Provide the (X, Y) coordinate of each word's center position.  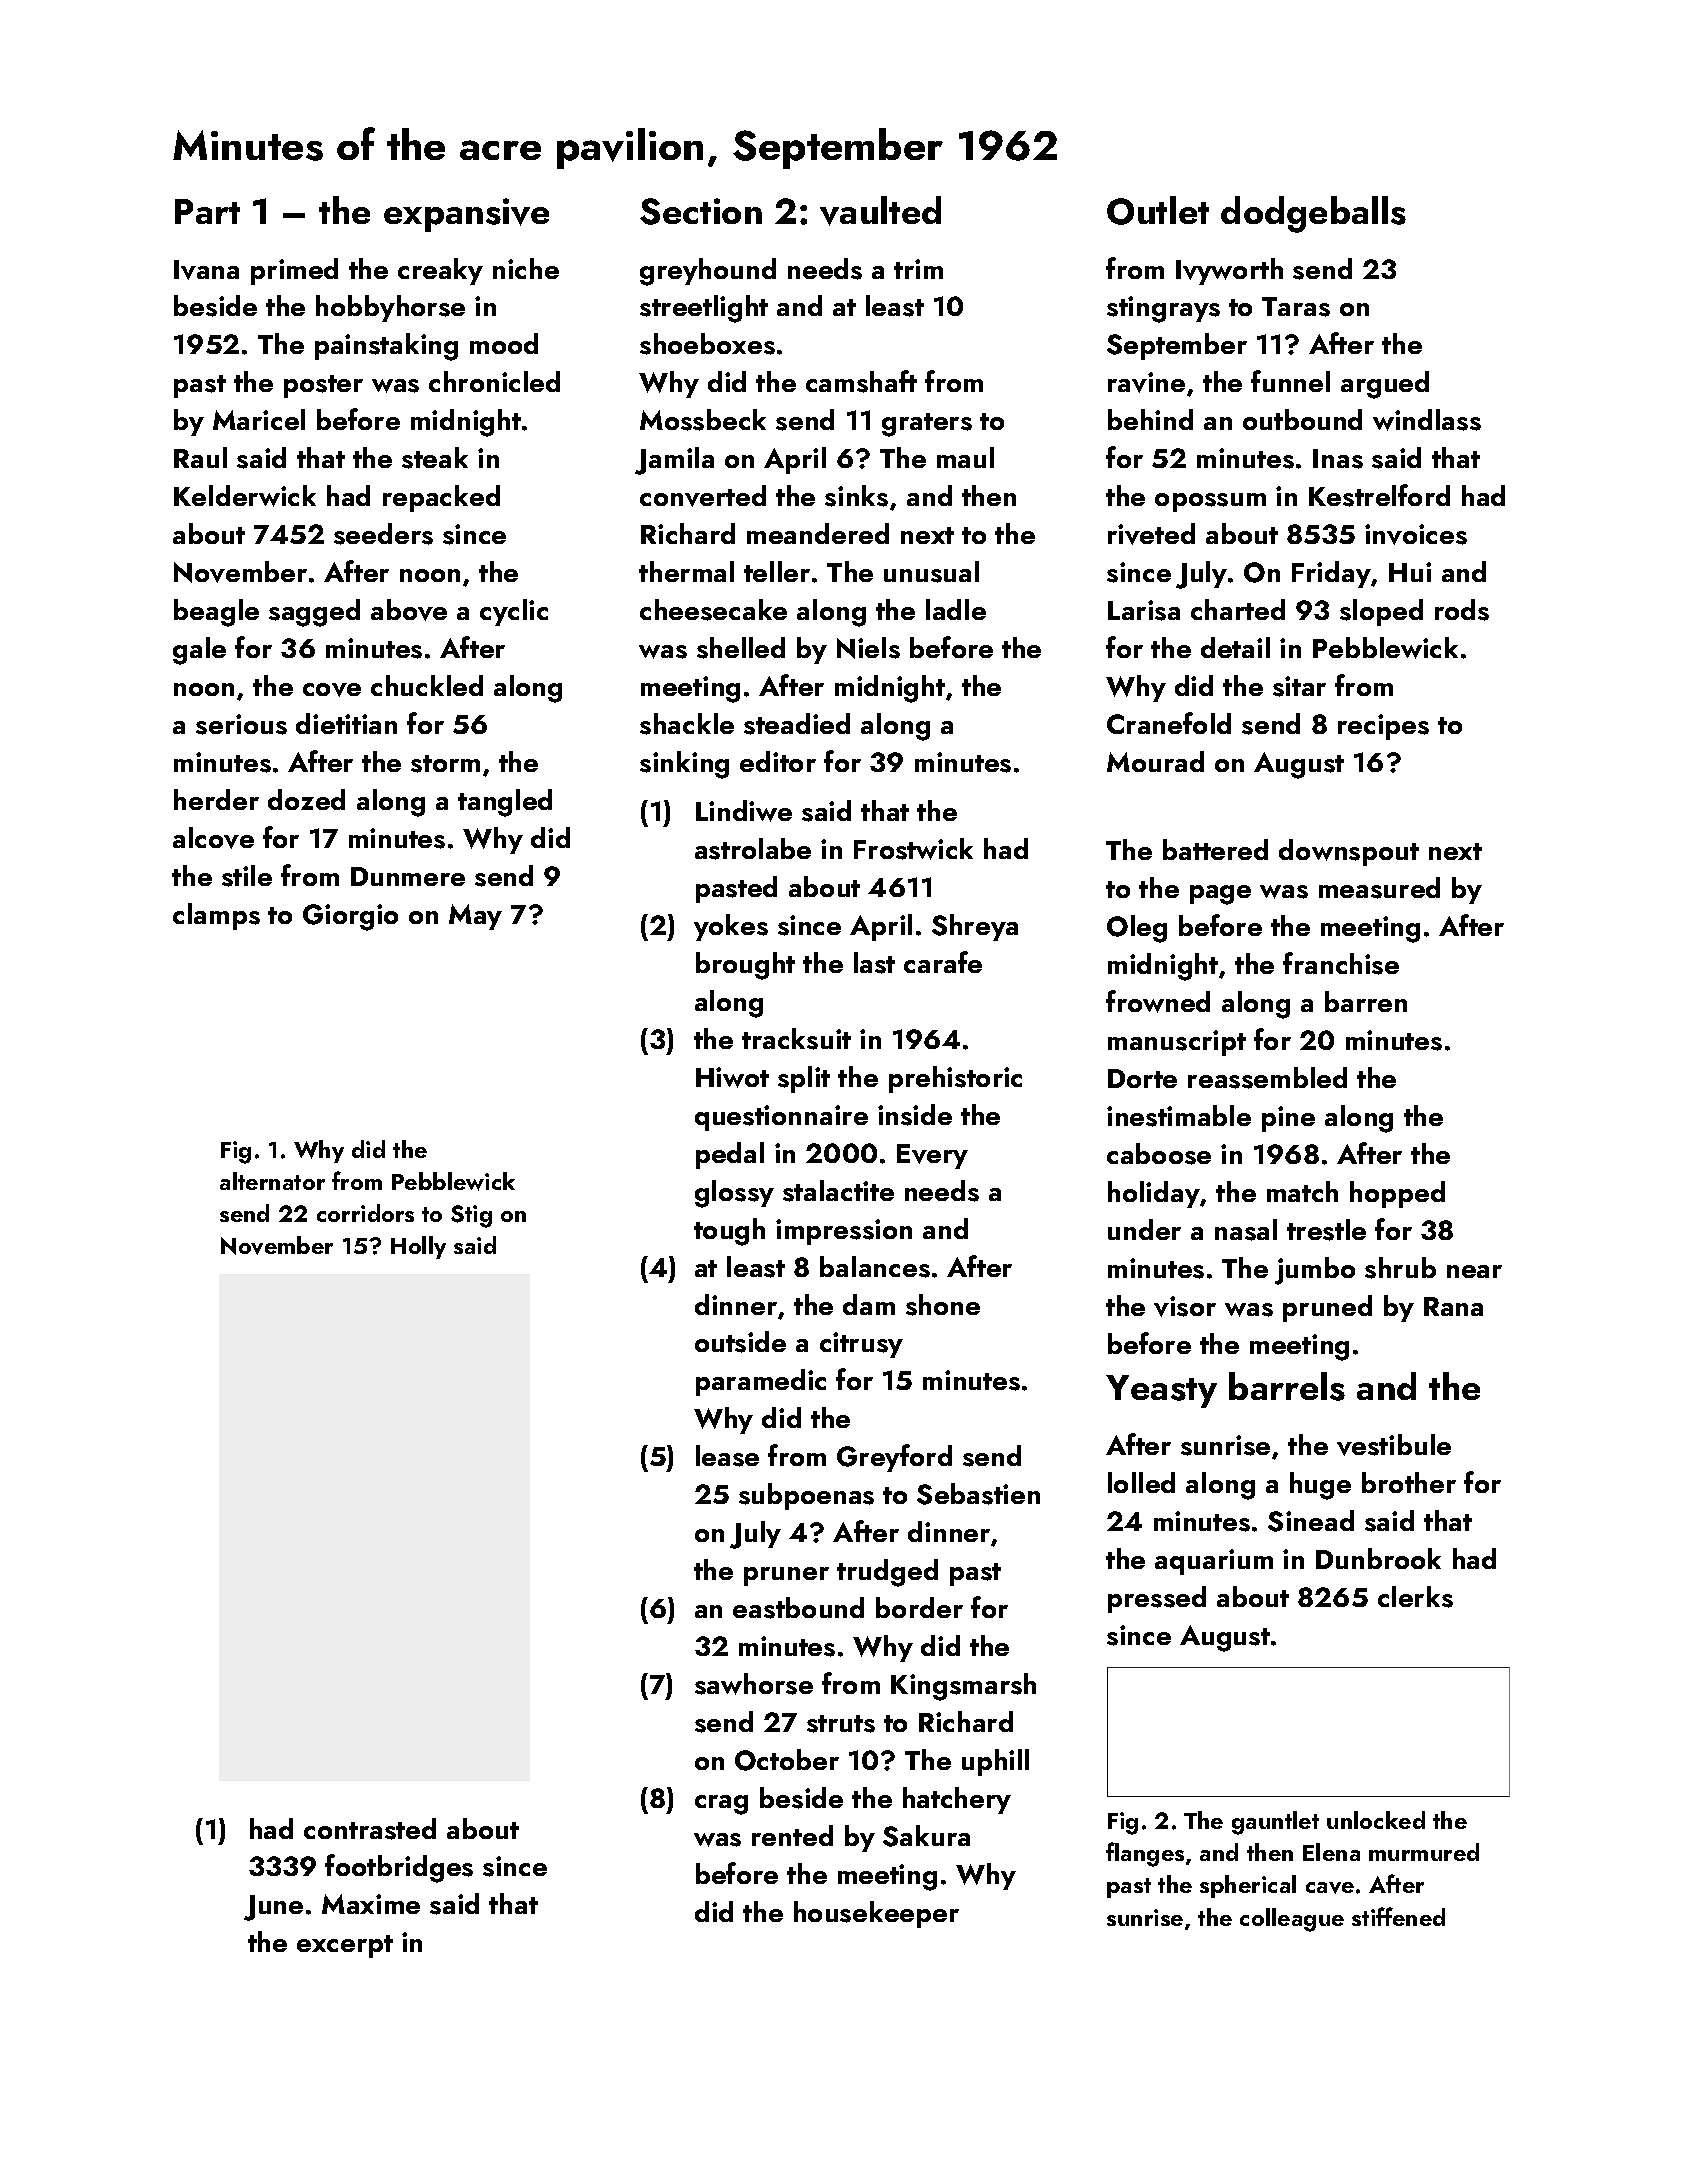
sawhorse (754, 1684)
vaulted (880, 211)
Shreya (975, 927)
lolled (1141, 1482)
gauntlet (1275, 1823)
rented (792, 1835)
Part (207, 211)
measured (1379, 888)
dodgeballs (1313, 214)
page (1220, 895)
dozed (306, 799)
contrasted (370, 1829)
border (919, 1607)
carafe (943, 962)
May (475, 917)
